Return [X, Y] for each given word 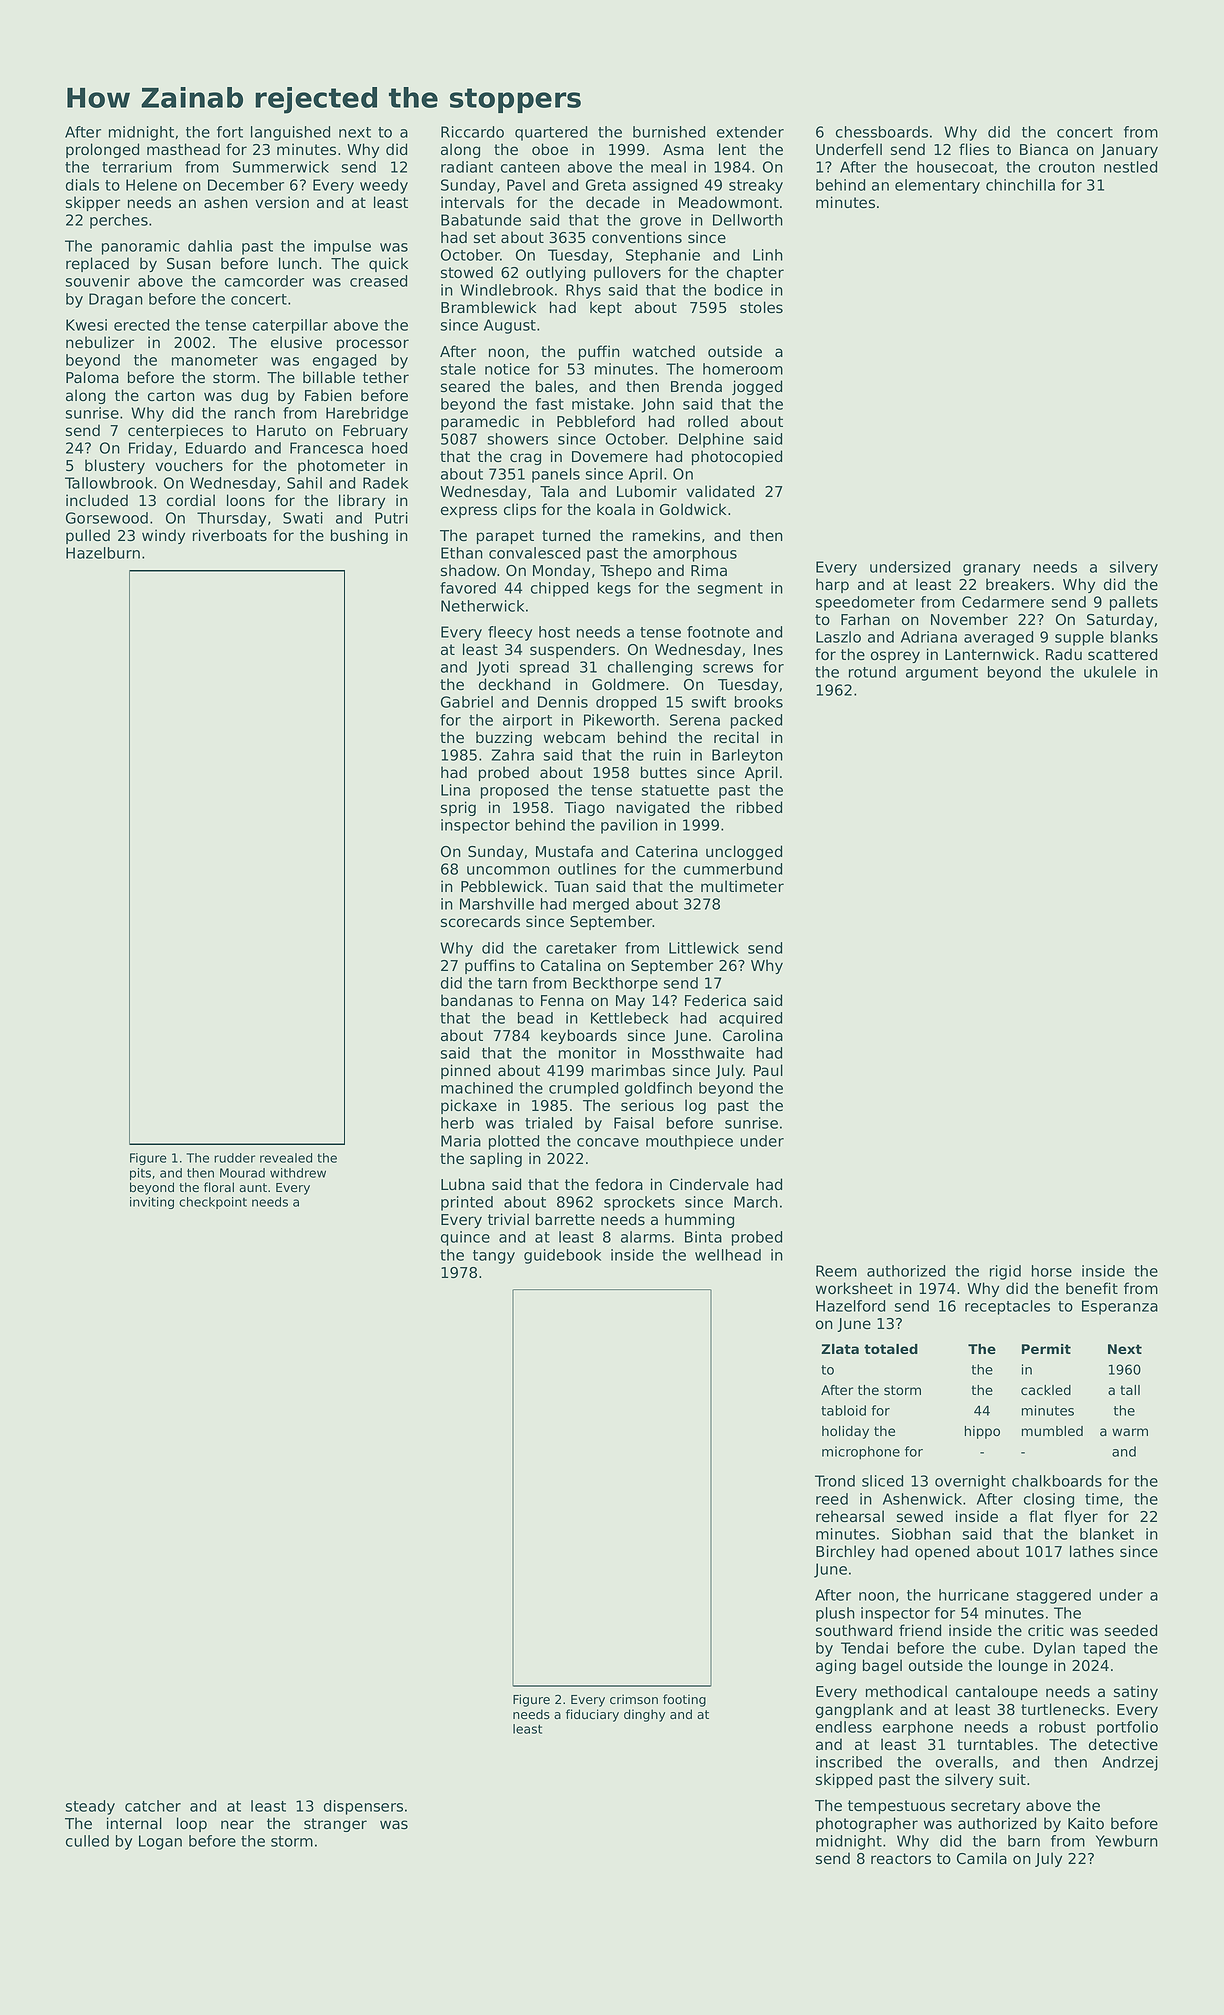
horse [1052, 1271]
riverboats [230, 535]
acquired [750, 1019]
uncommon [508, 870]
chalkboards [1057, 1481]
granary [991, 570]
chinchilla [1020, 185]
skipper [93, 203]
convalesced [534, 553]
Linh [768, 255]
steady [90, 1807]
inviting [152, 1203]
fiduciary [592, 1715]
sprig [458, 808]
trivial [508, 1219]
